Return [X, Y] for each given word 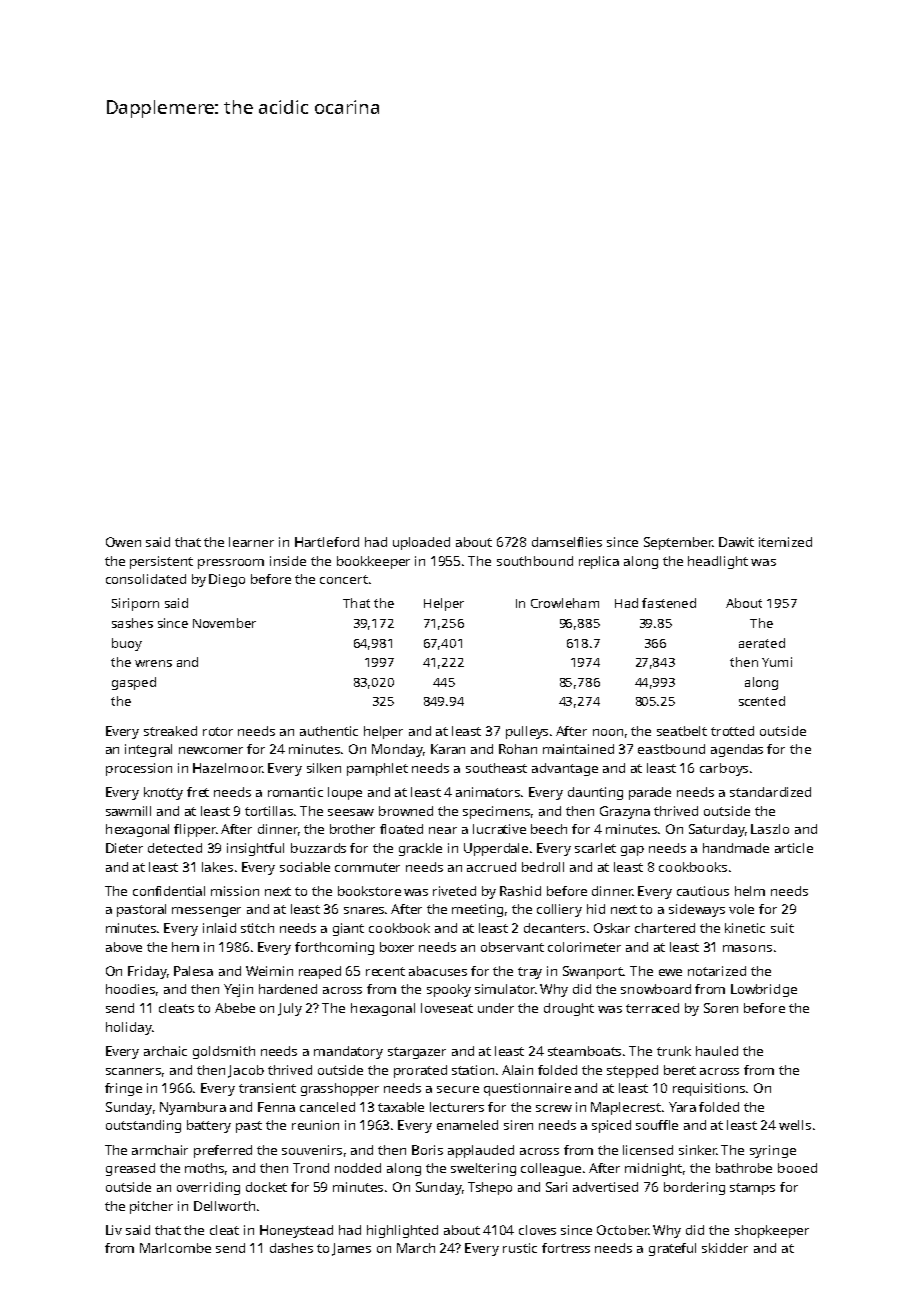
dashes [291, 1248]
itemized [785, 542]
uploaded [421, 543]
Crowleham [565, 603]
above [124, 947]
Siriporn [135, 604]
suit [782, 928]
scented [762, 701]
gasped [134, 683]
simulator [505, 989]
